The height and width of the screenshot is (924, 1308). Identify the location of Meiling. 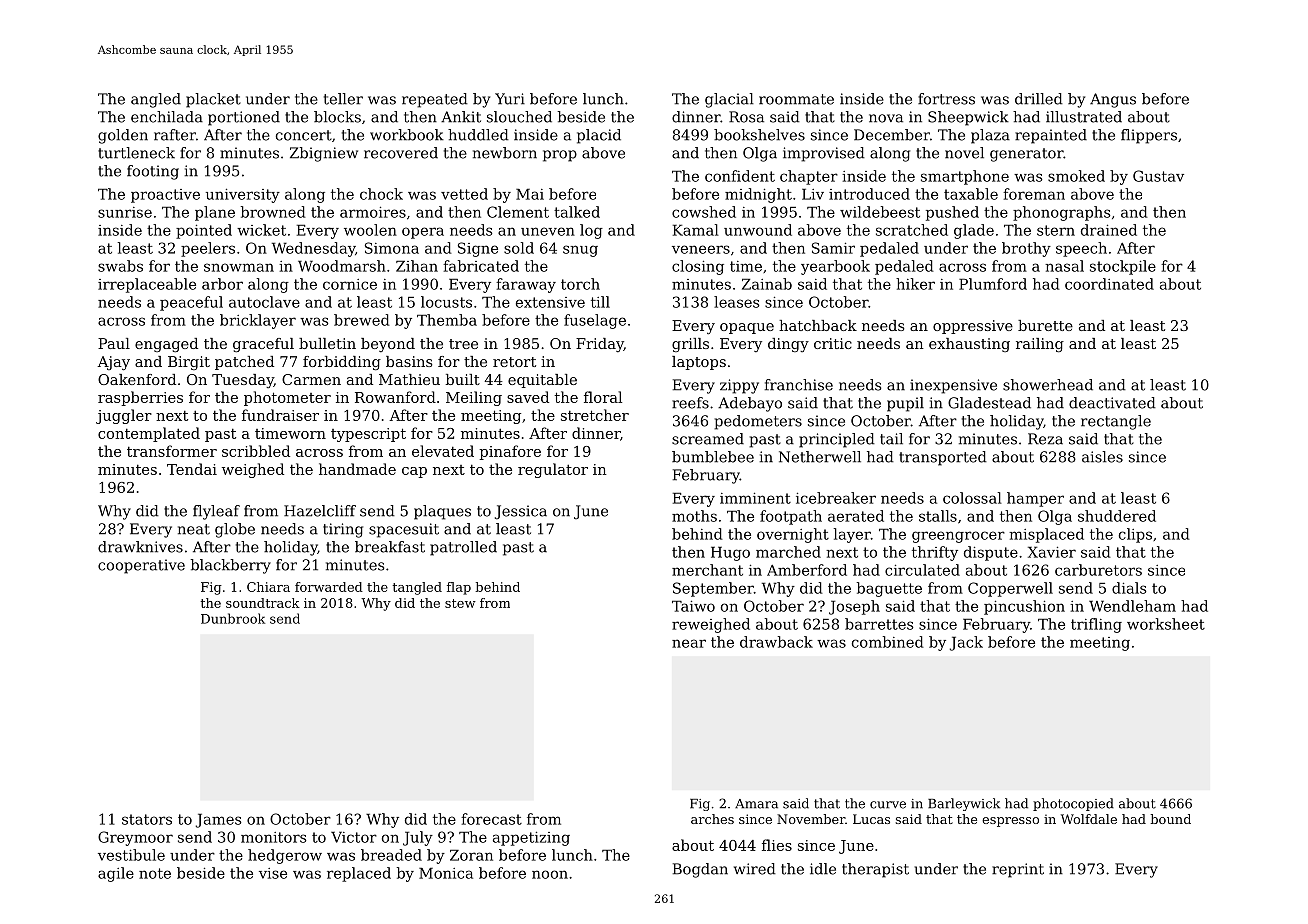
(474, 398).
